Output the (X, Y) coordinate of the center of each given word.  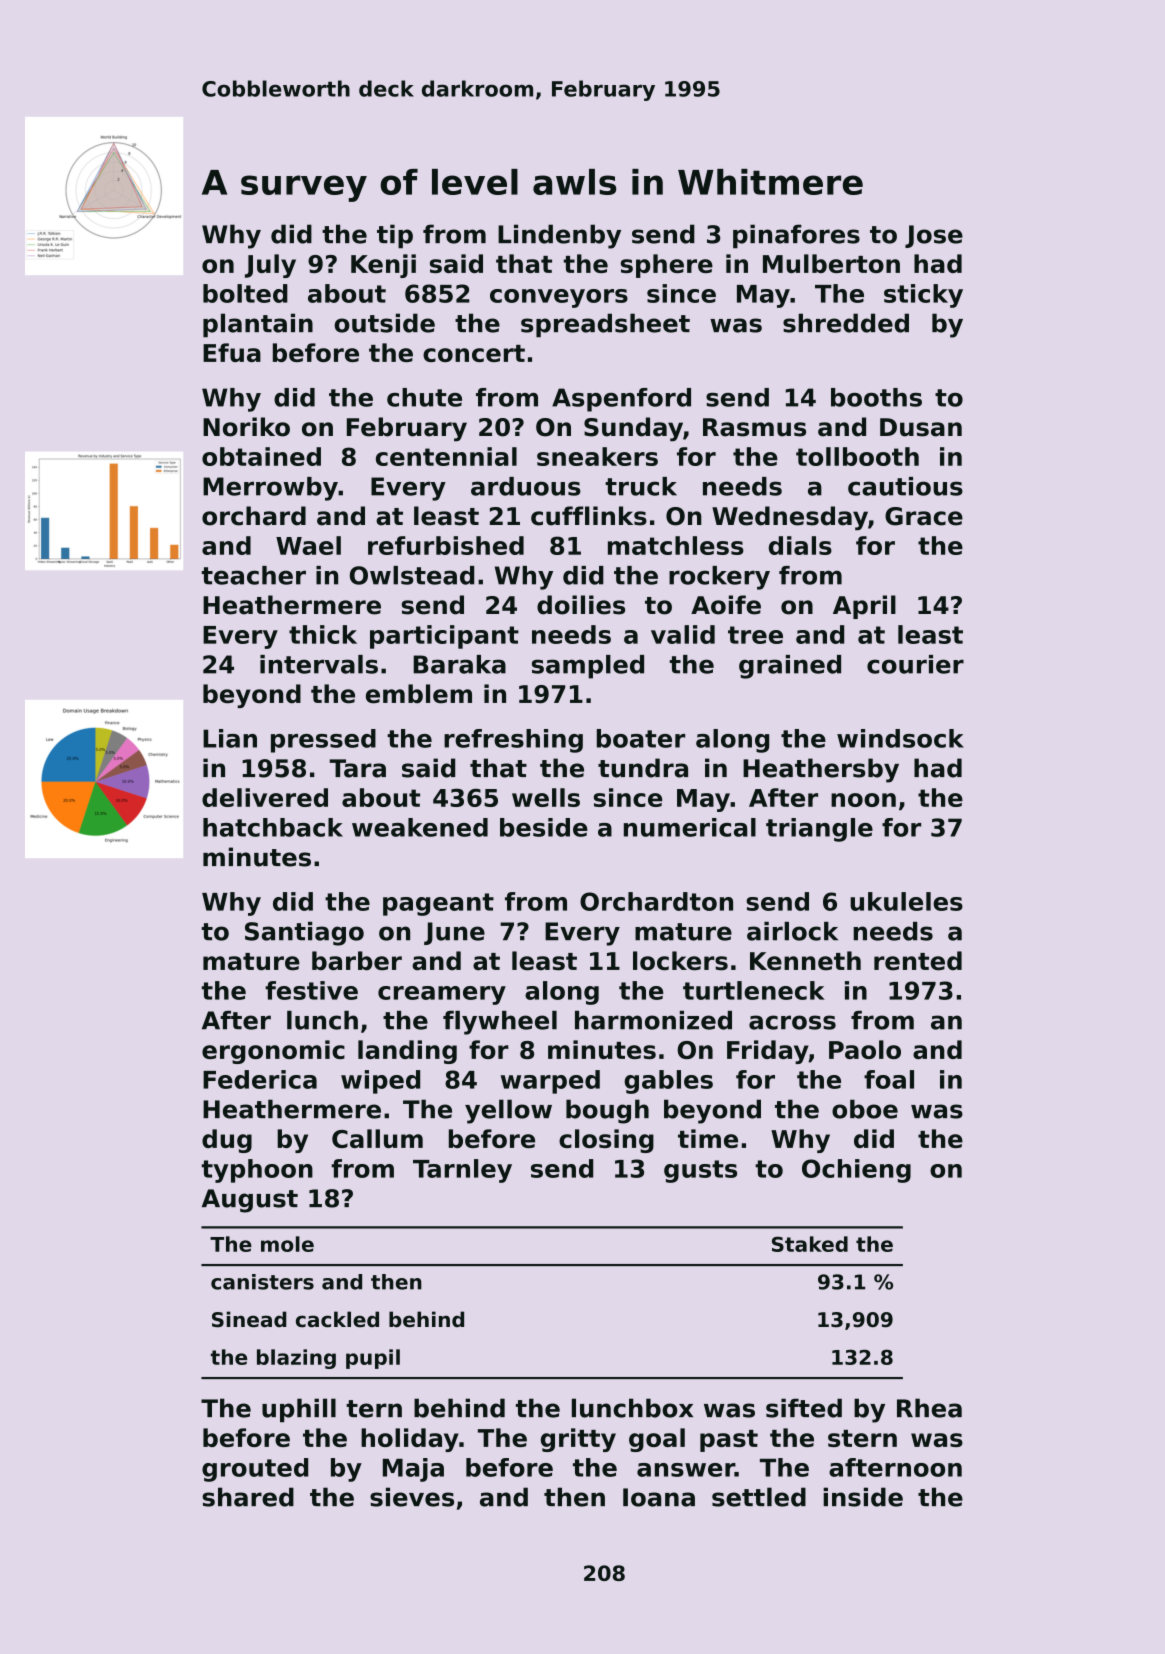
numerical (690, 827)
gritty (578, 1440)
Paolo (865, 1049)
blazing (296, 1359)
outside (384, 323)
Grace (924, 516)
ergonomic (273, 1052)
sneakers (597, 456)
